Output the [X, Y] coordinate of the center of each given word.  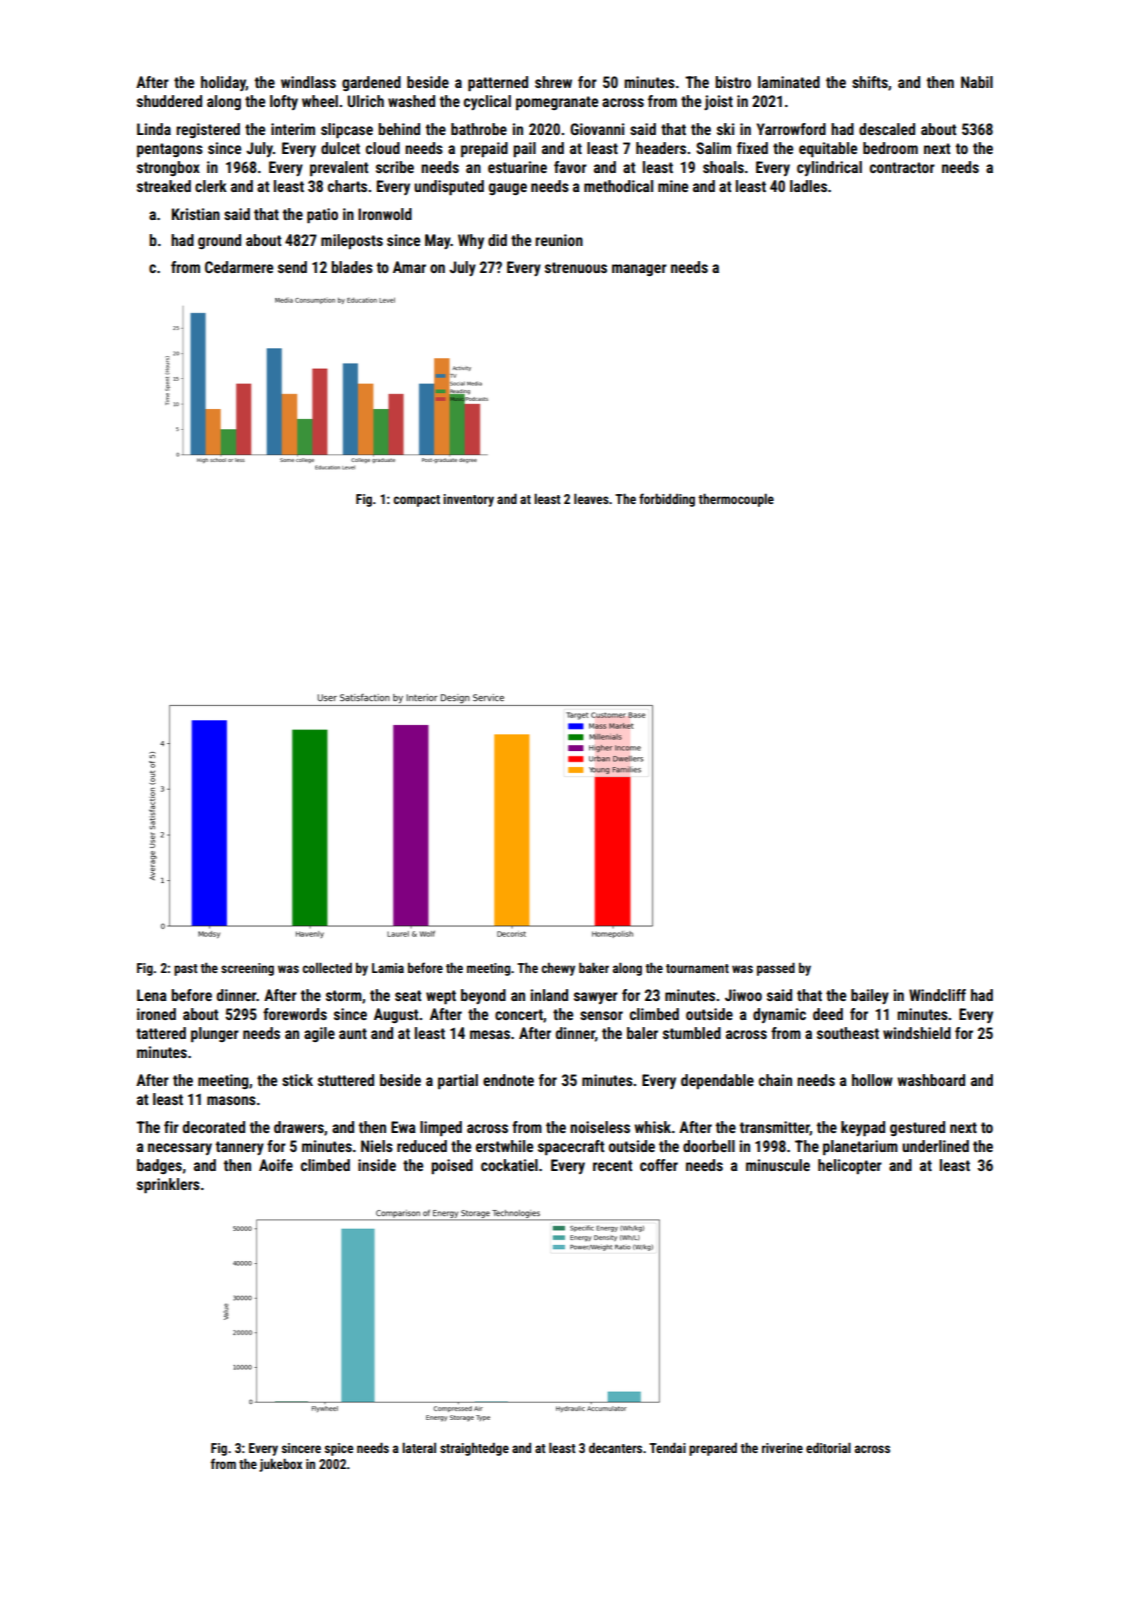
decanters [615, 1448]
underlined [935, 1146]
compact [416, 501]
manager [639, 270]
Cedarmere [239, 267]
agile [319, 1034]
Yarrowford [791, 129]
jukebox [280, 1465]
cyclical [487, 102]
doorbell [709, 1146]
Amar [409, 267]
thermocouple [736, 500]
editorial [828, 1447]
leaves [591, 498]
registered [208, 130]
